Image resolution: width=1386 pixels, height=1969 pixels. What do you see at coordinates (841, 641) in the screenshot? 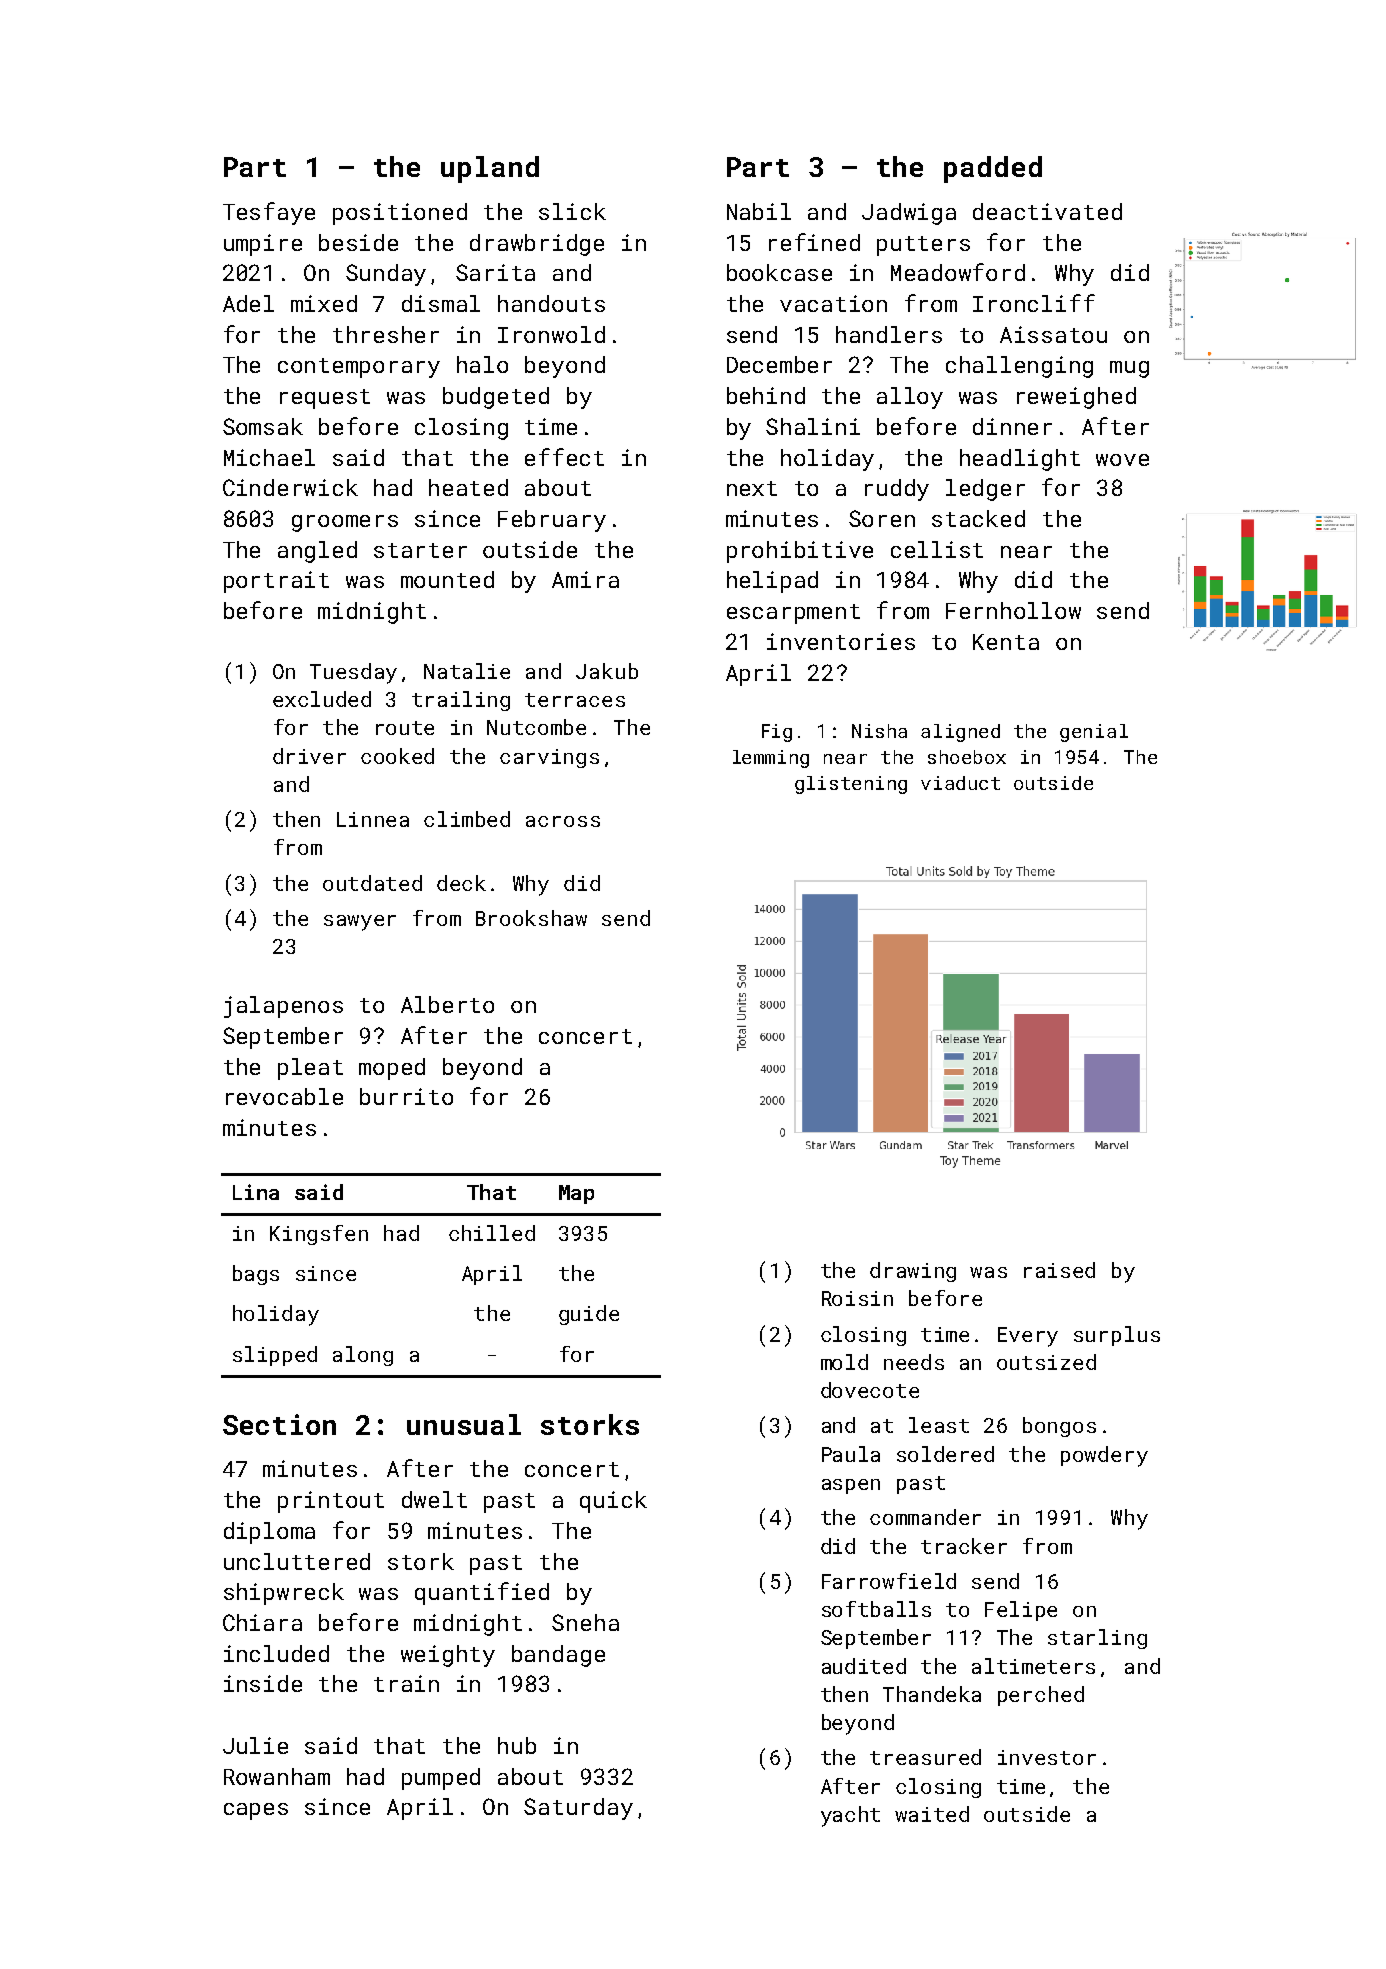
I see `inventories` at bounding box center [841, 641].
